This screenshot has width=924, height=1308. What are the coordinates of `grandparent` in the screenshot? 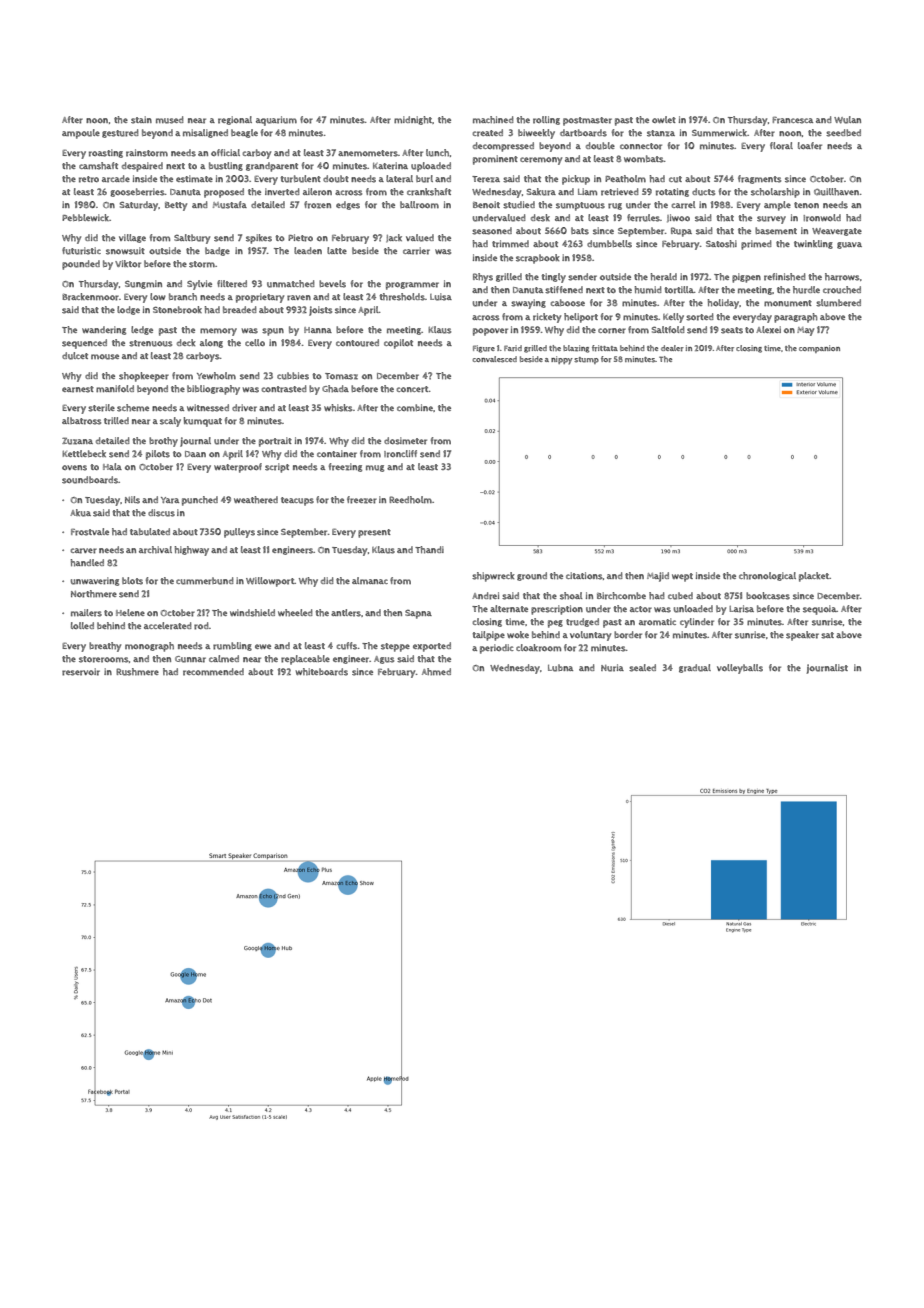 It's located at (272, 167).
